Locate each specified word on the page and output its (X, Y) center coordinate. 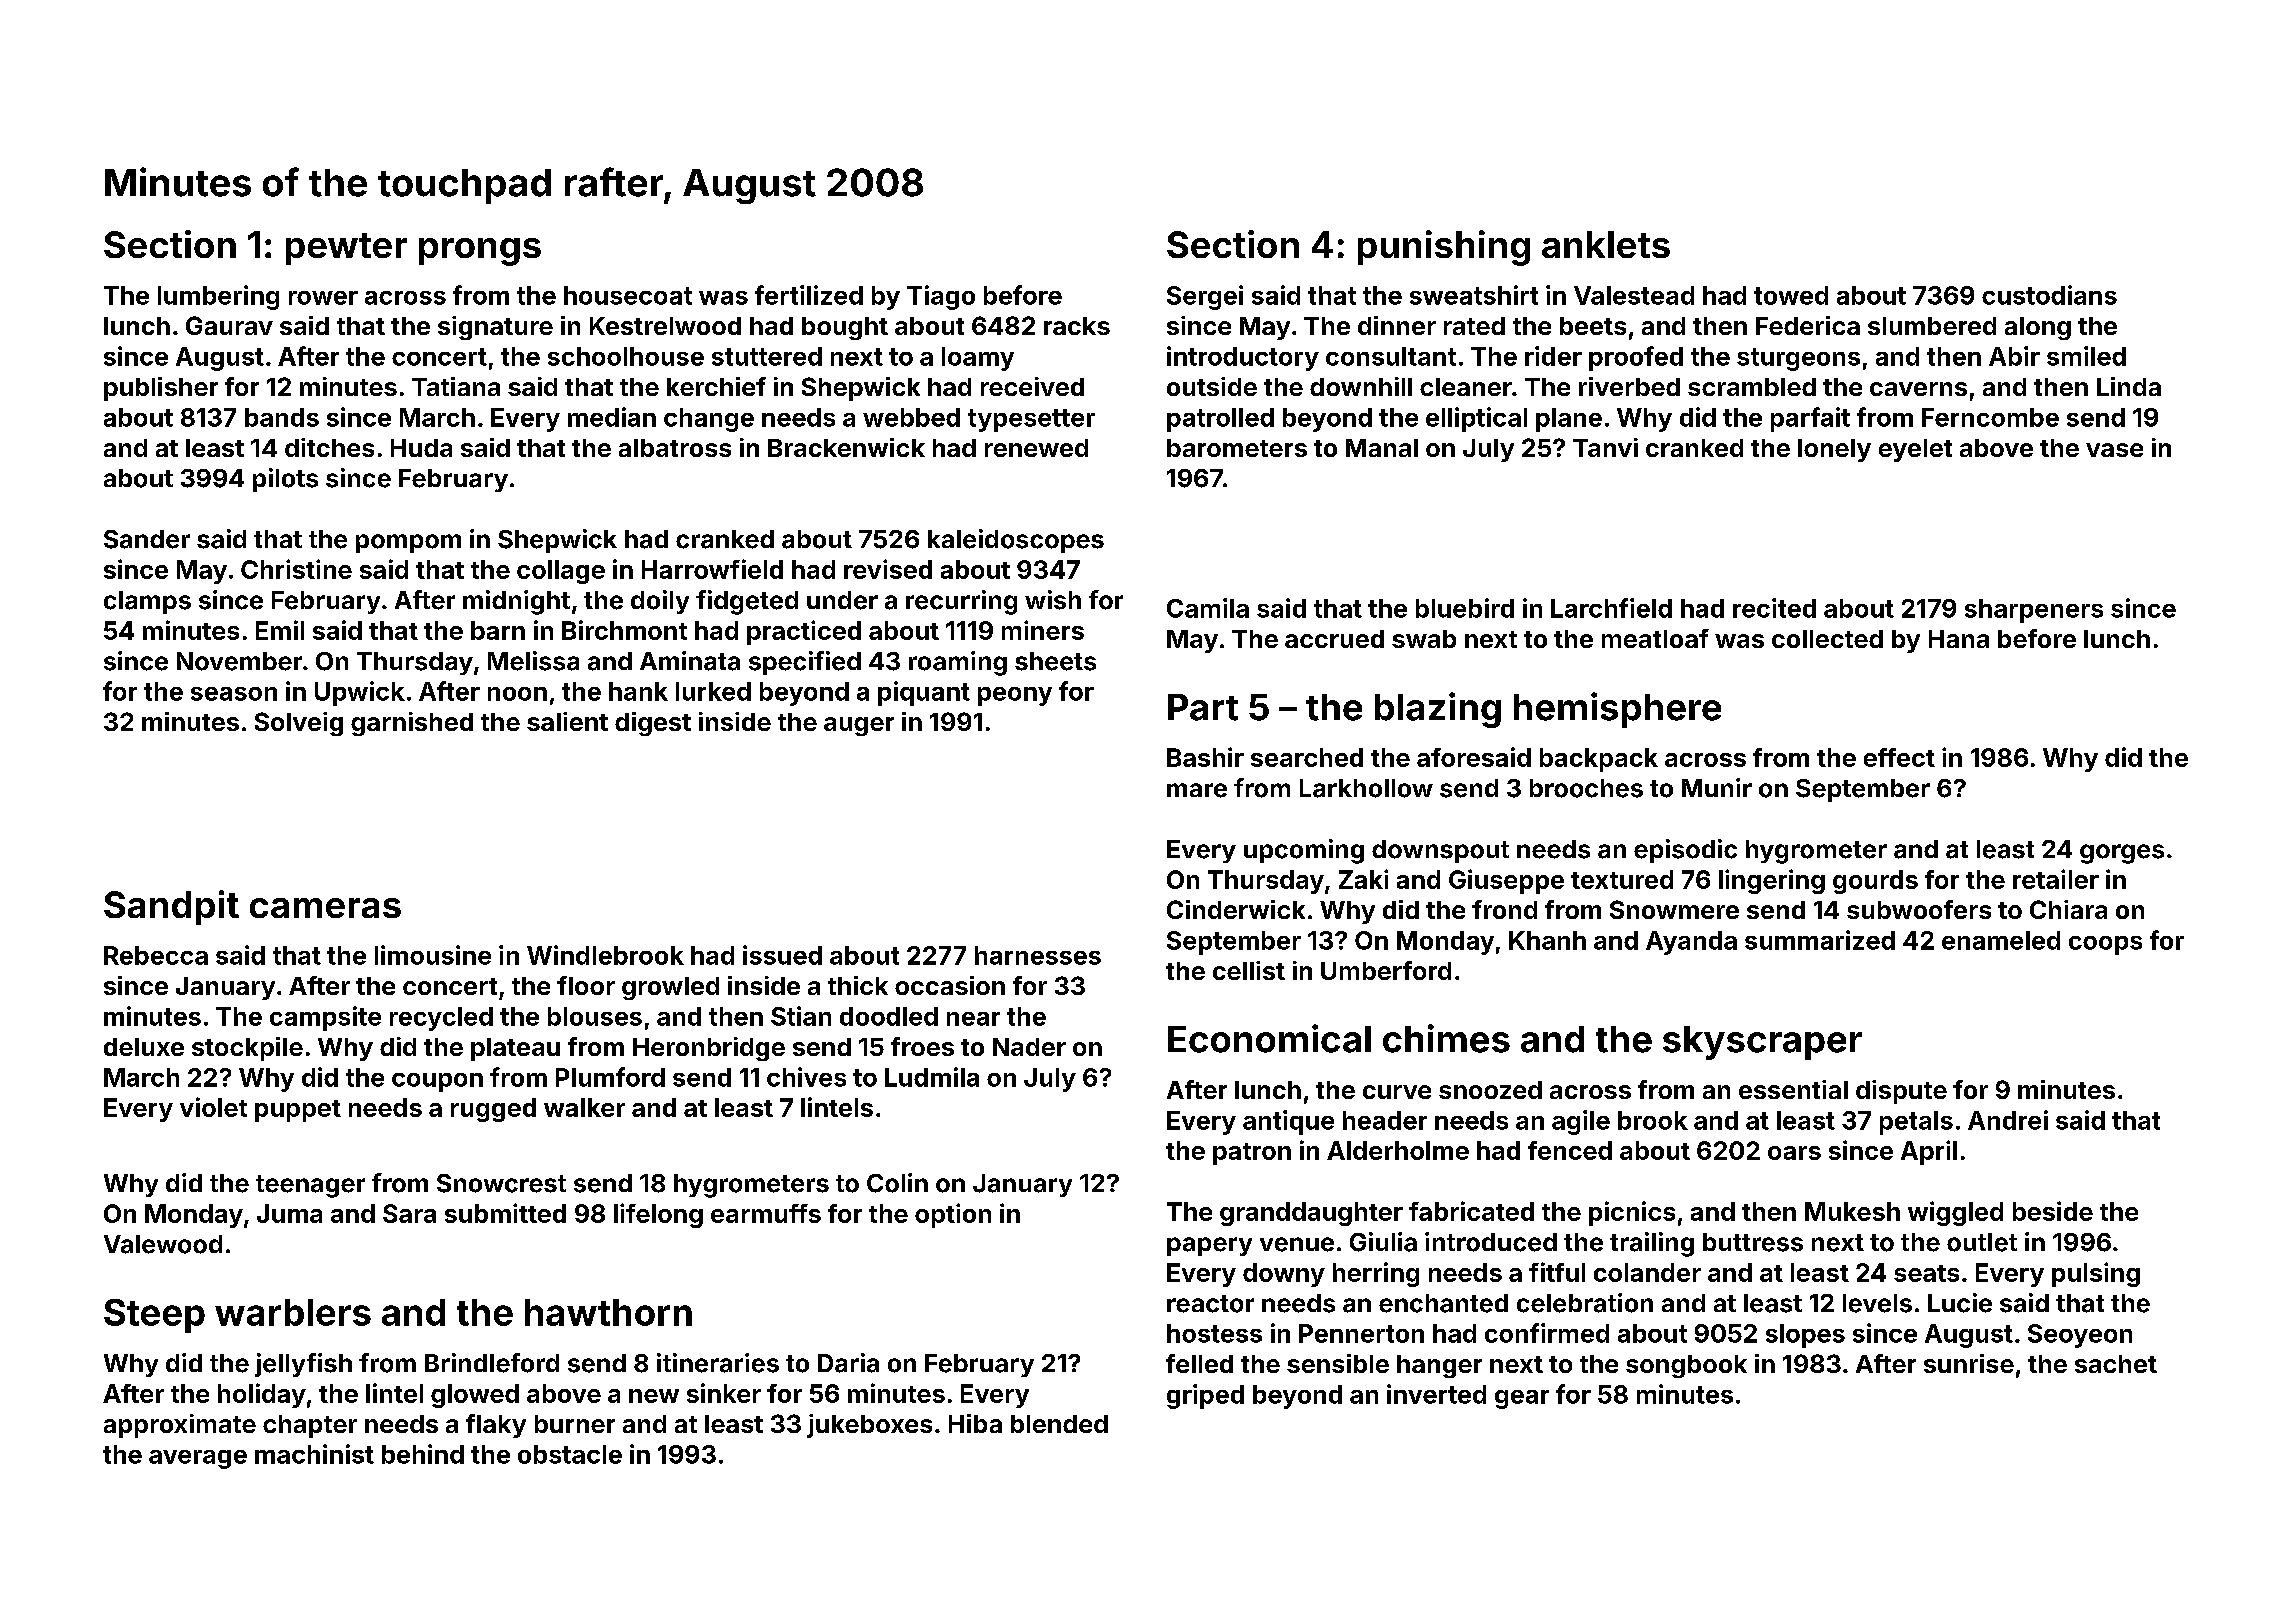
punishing (1444, 248)
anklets (1606, 244)
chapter (310, 1426)
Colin (897, 1183)
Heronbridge (709, 1049)
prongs (480, 252)
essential (1793, 1089)
